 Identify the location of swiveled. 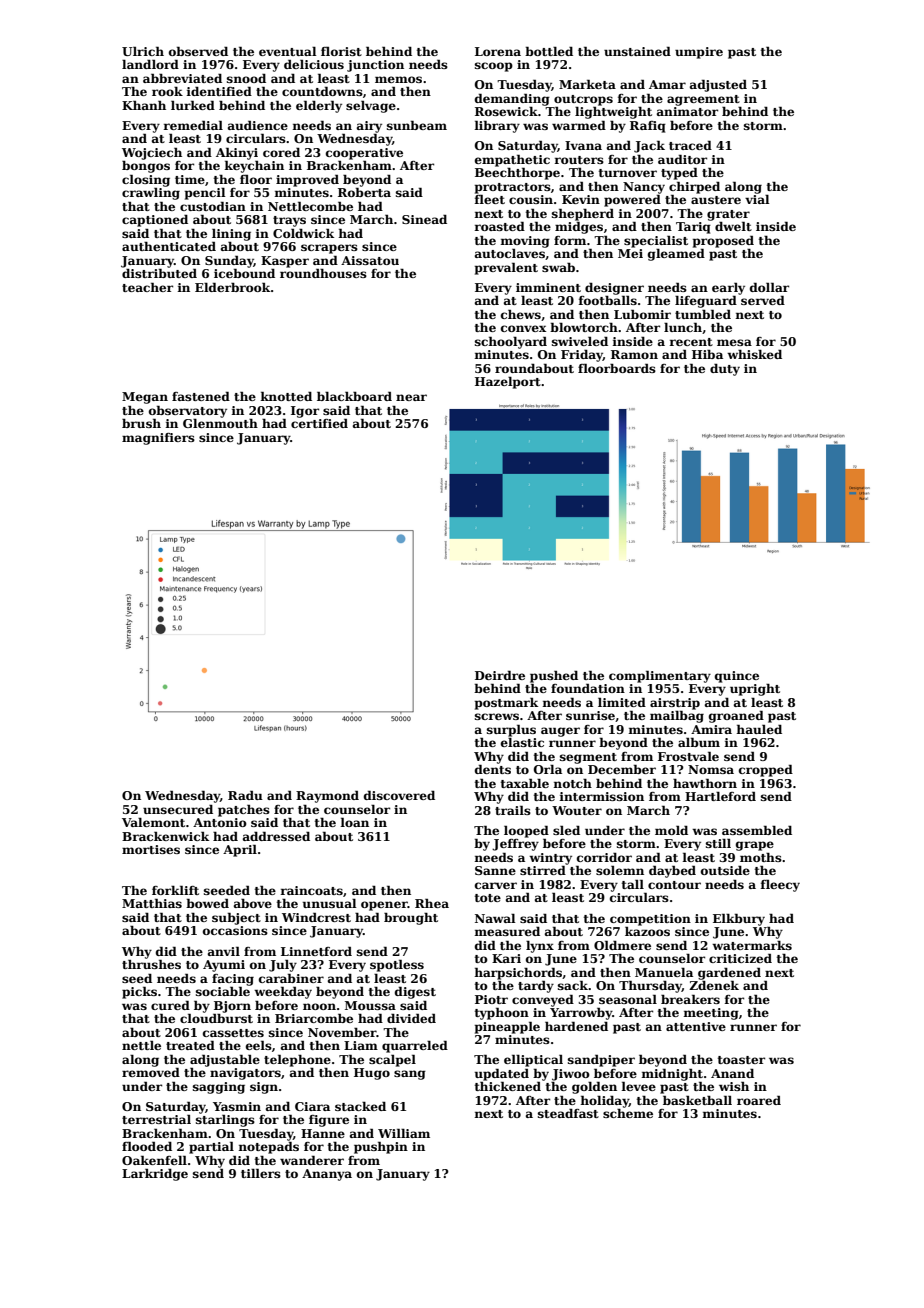
(580, 341).
